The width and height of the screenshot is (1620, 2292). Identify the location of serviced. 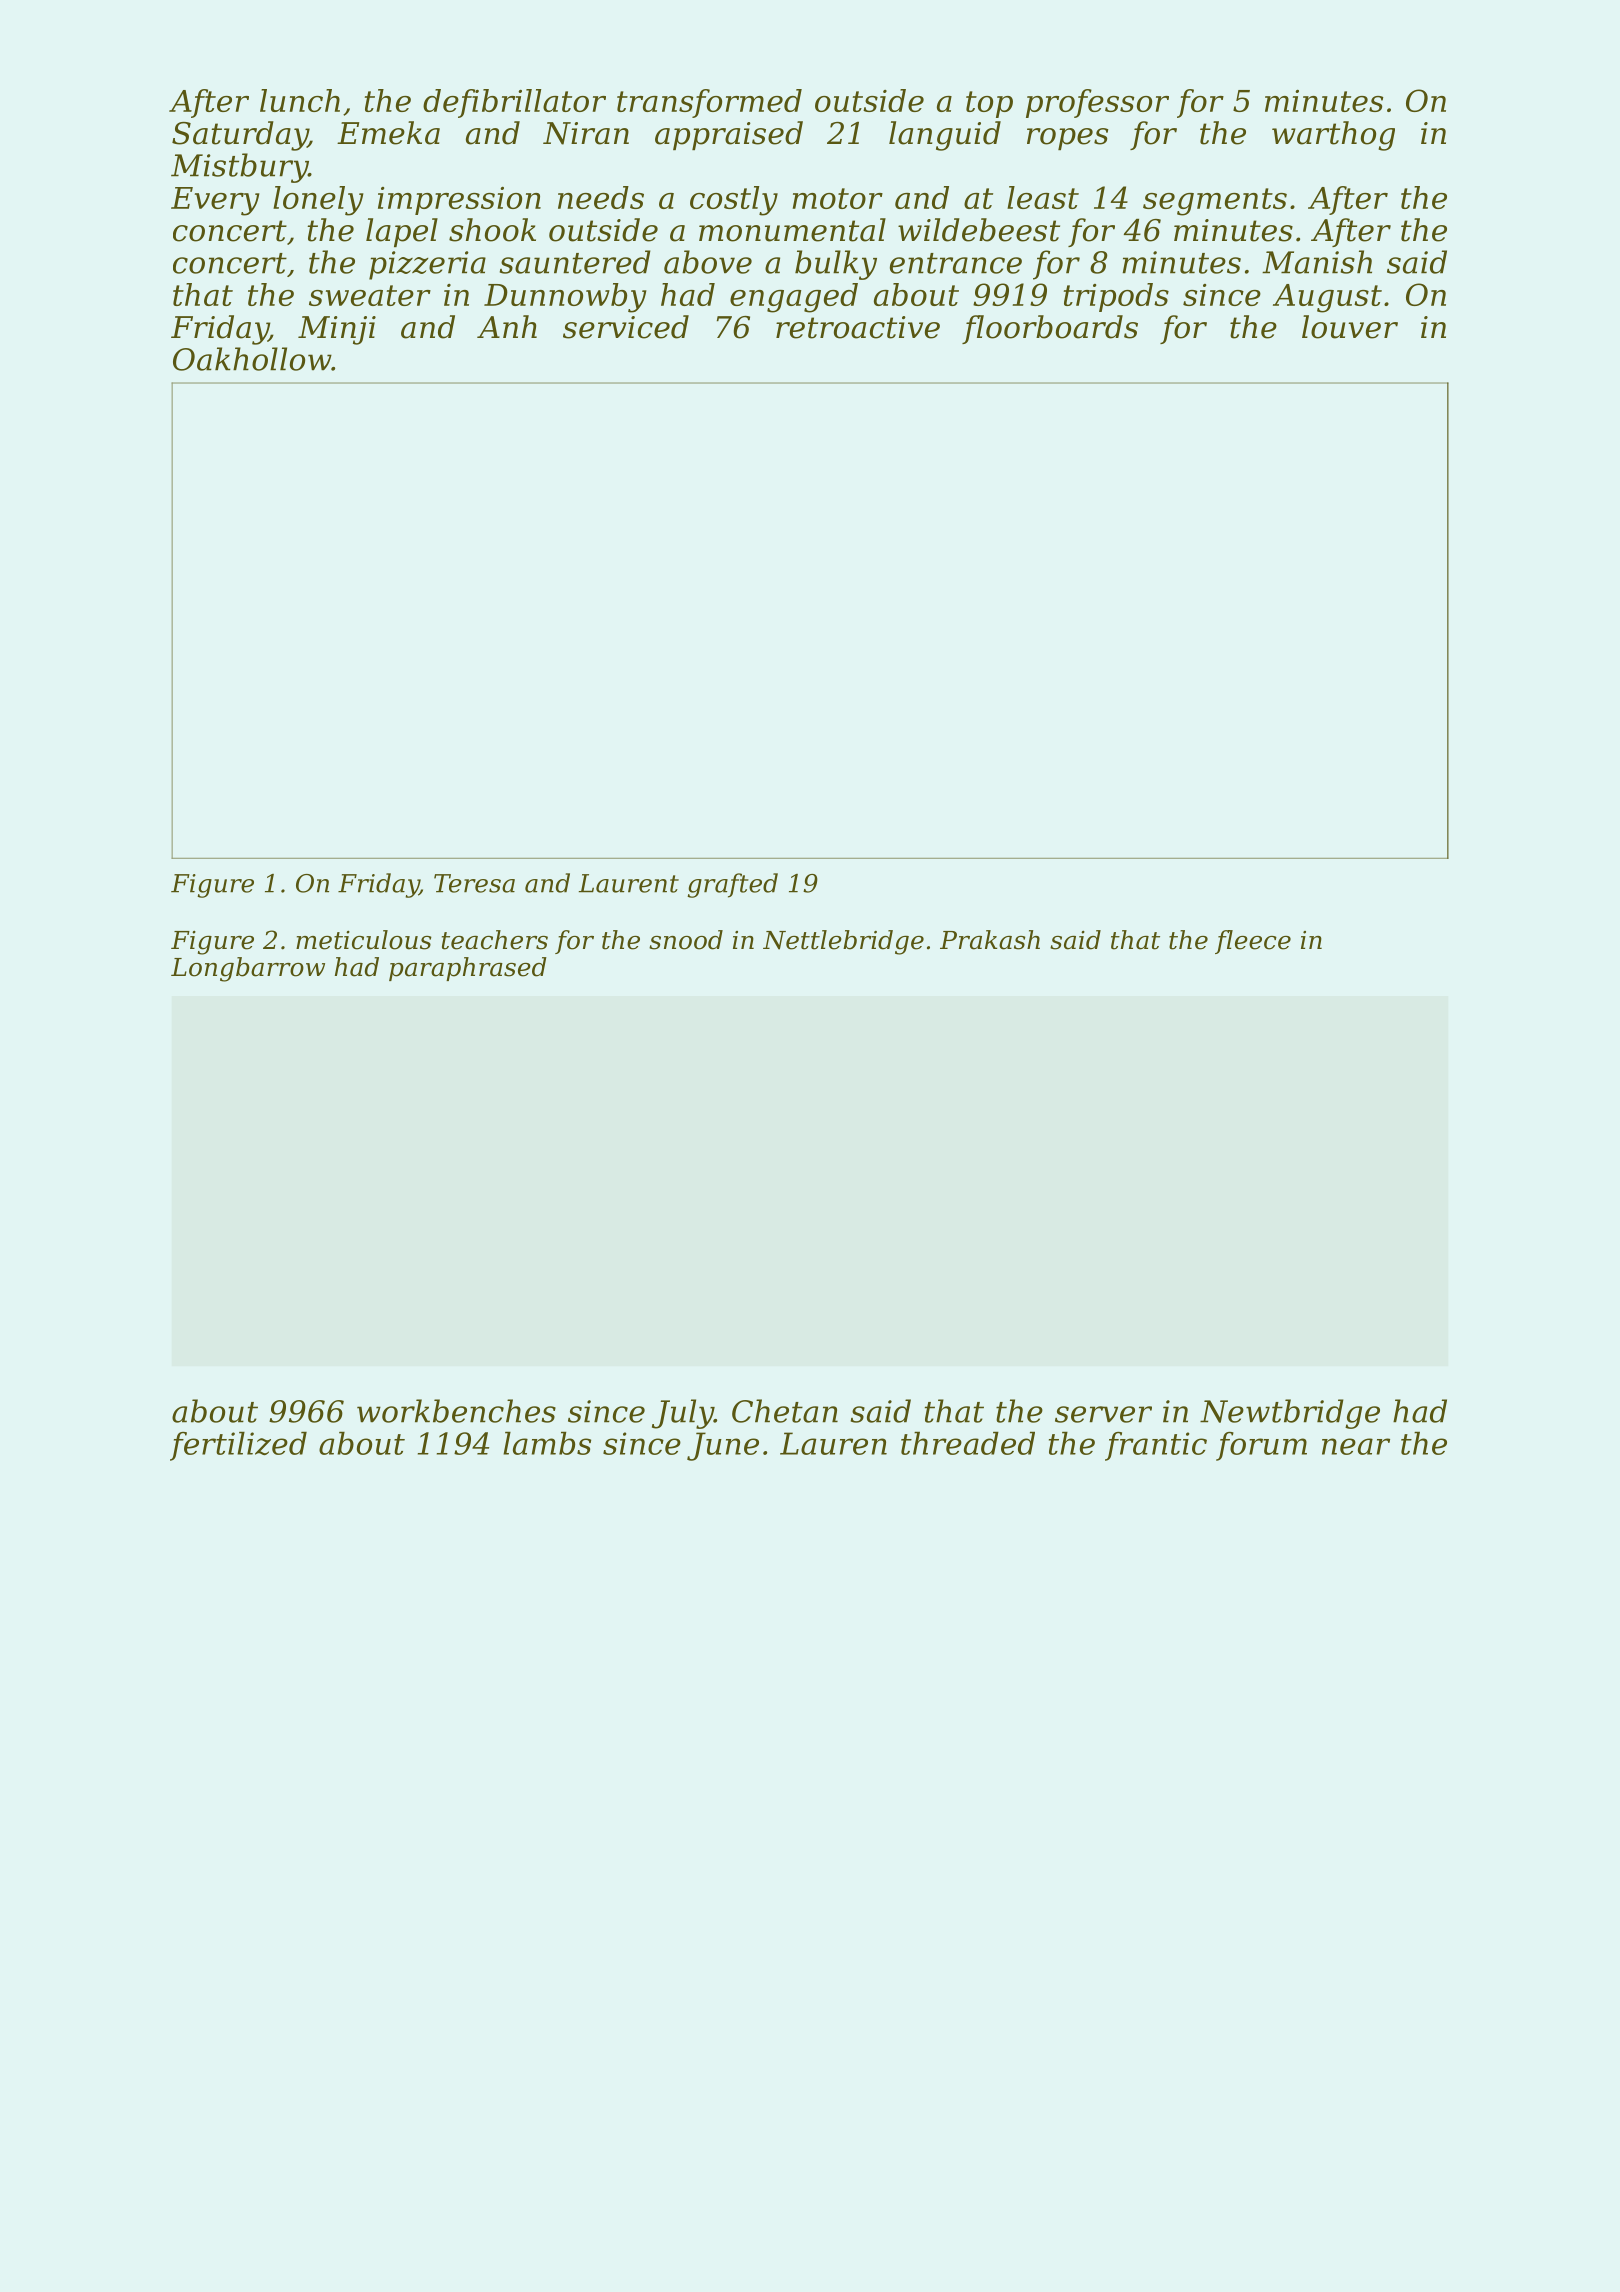
(626, 327).
